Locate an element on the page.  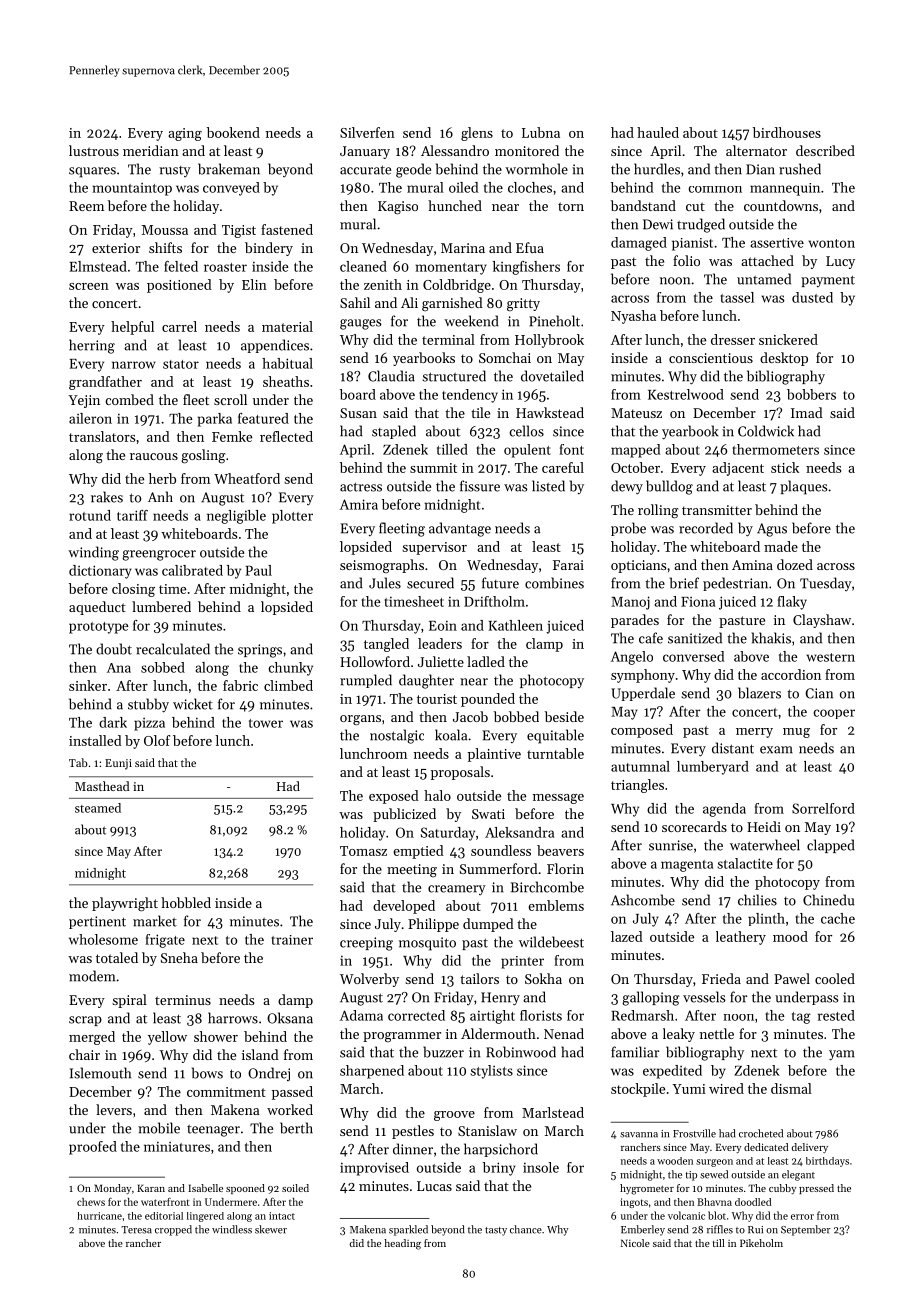
supervisor is located at coordinates (435, 548).
